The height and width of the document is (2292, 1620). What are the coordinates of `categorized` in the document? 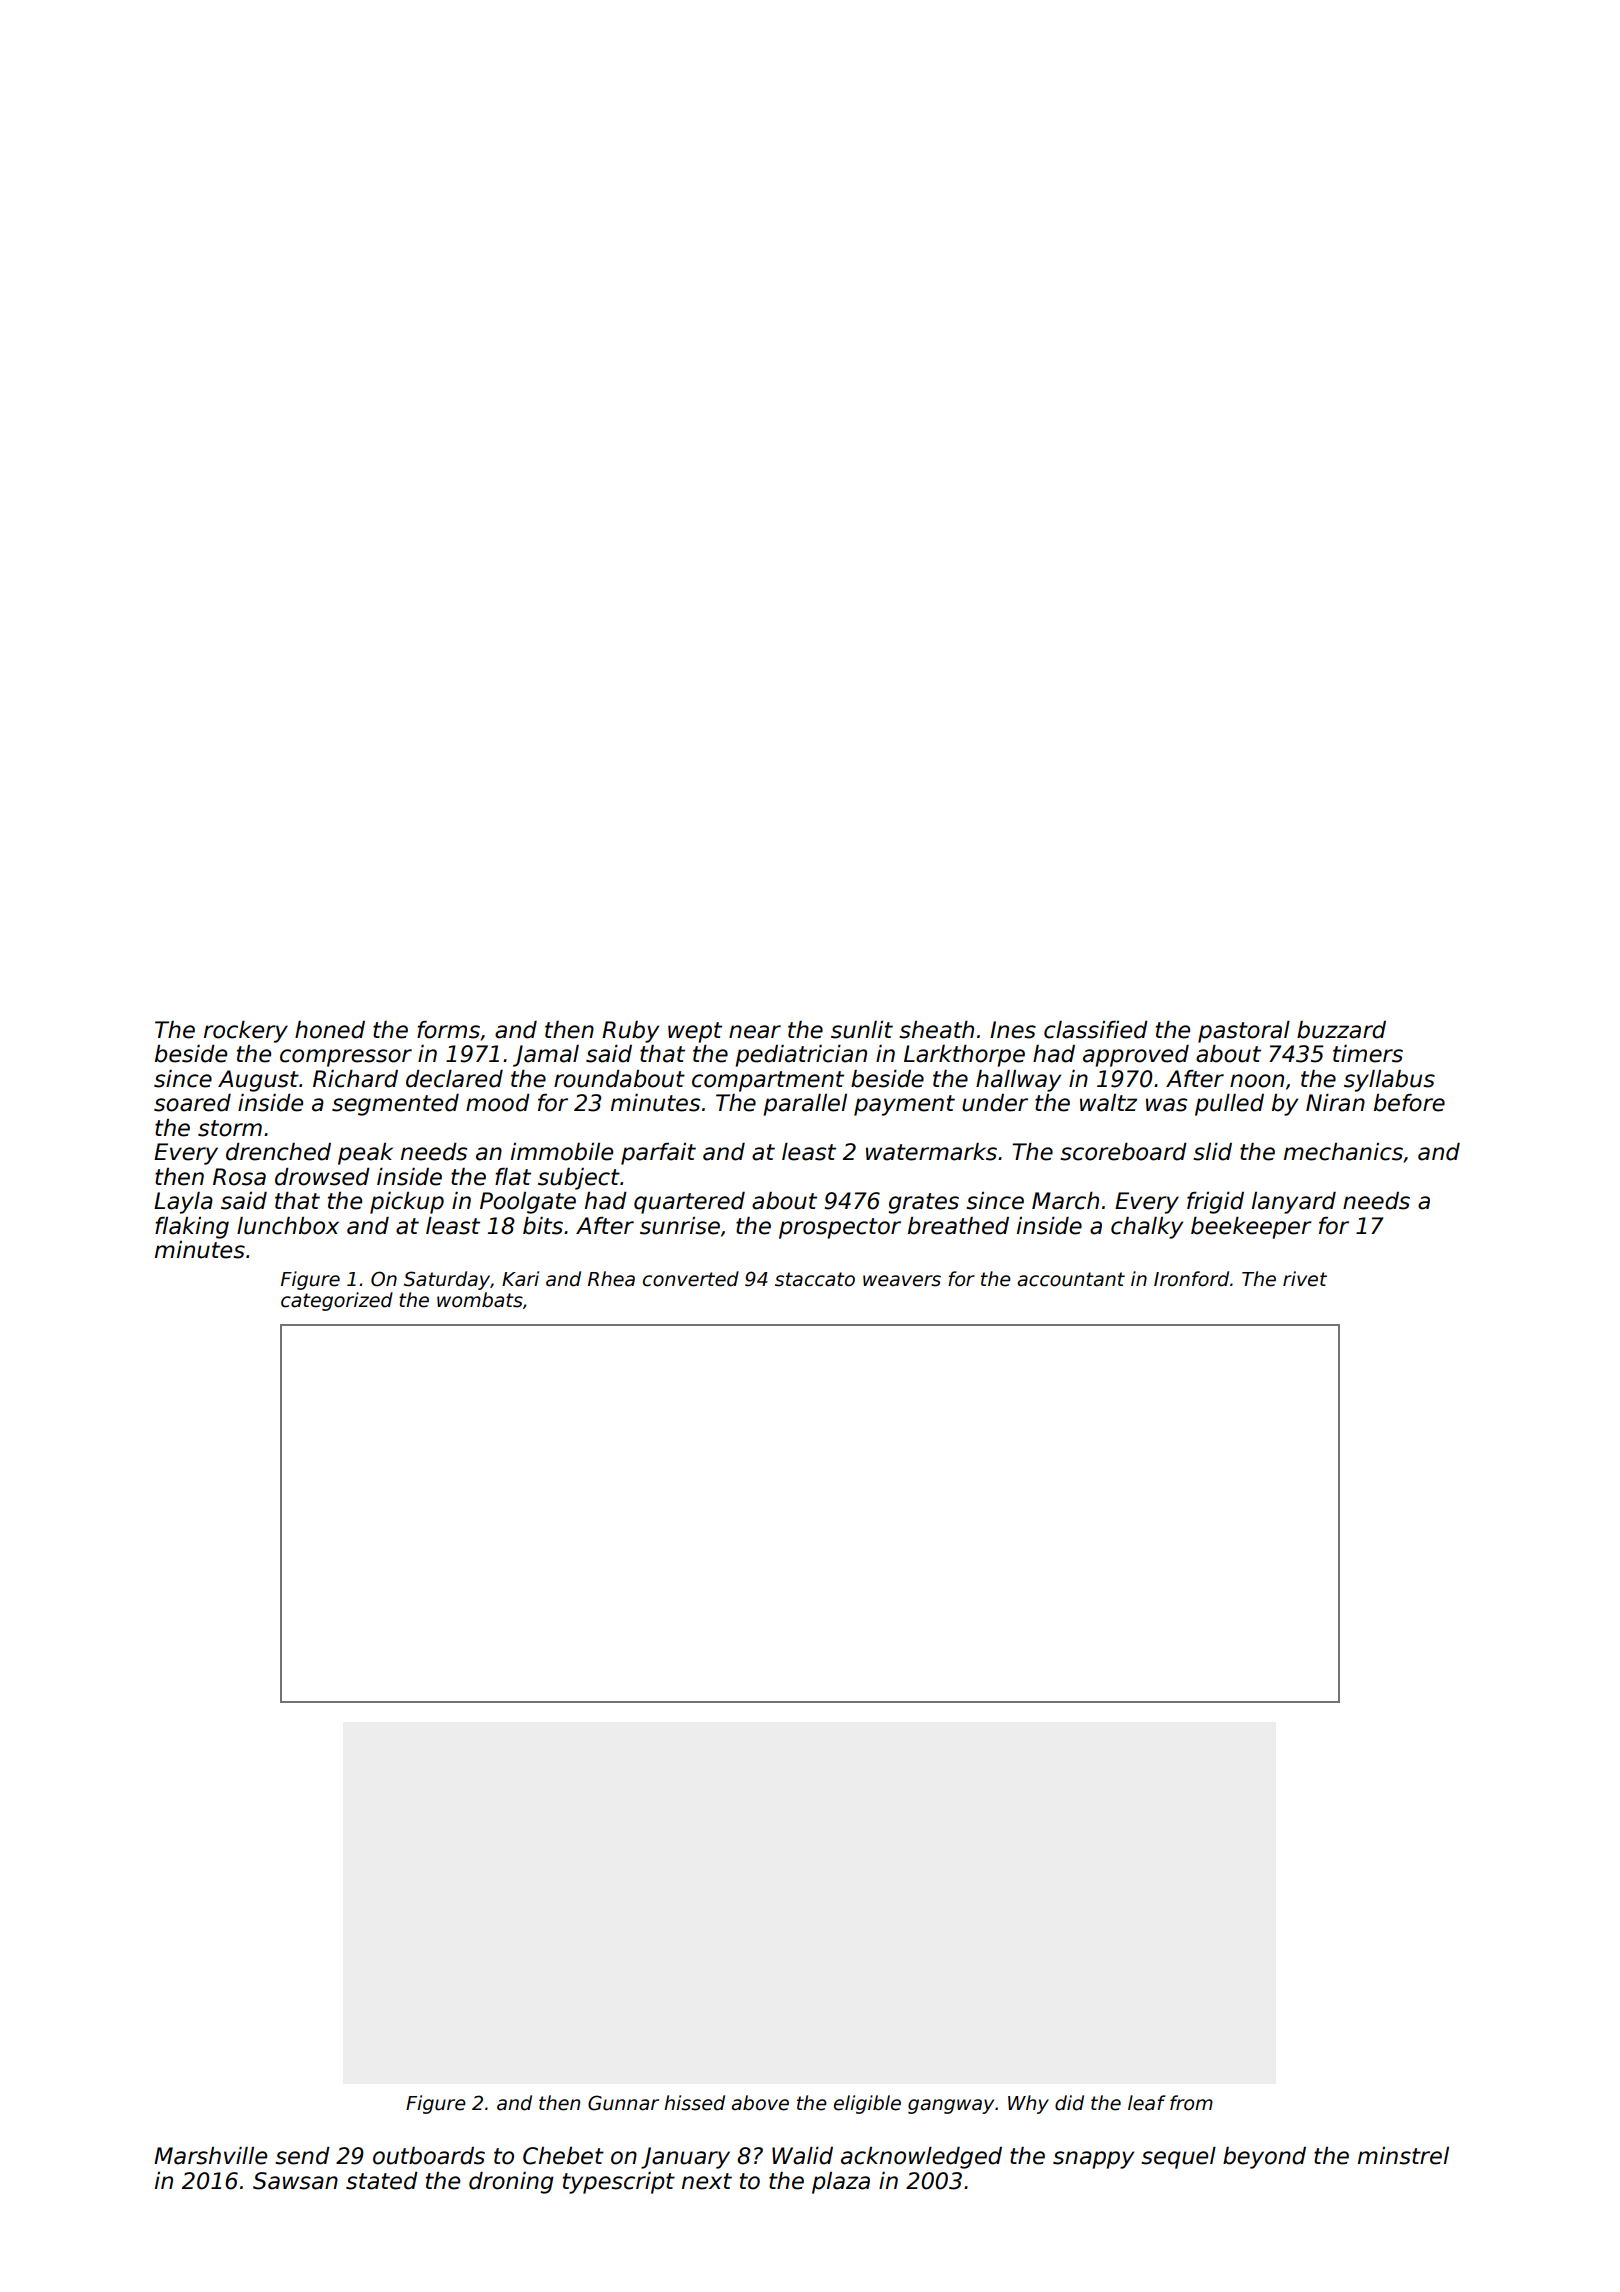 It's located at (337, 1301).
